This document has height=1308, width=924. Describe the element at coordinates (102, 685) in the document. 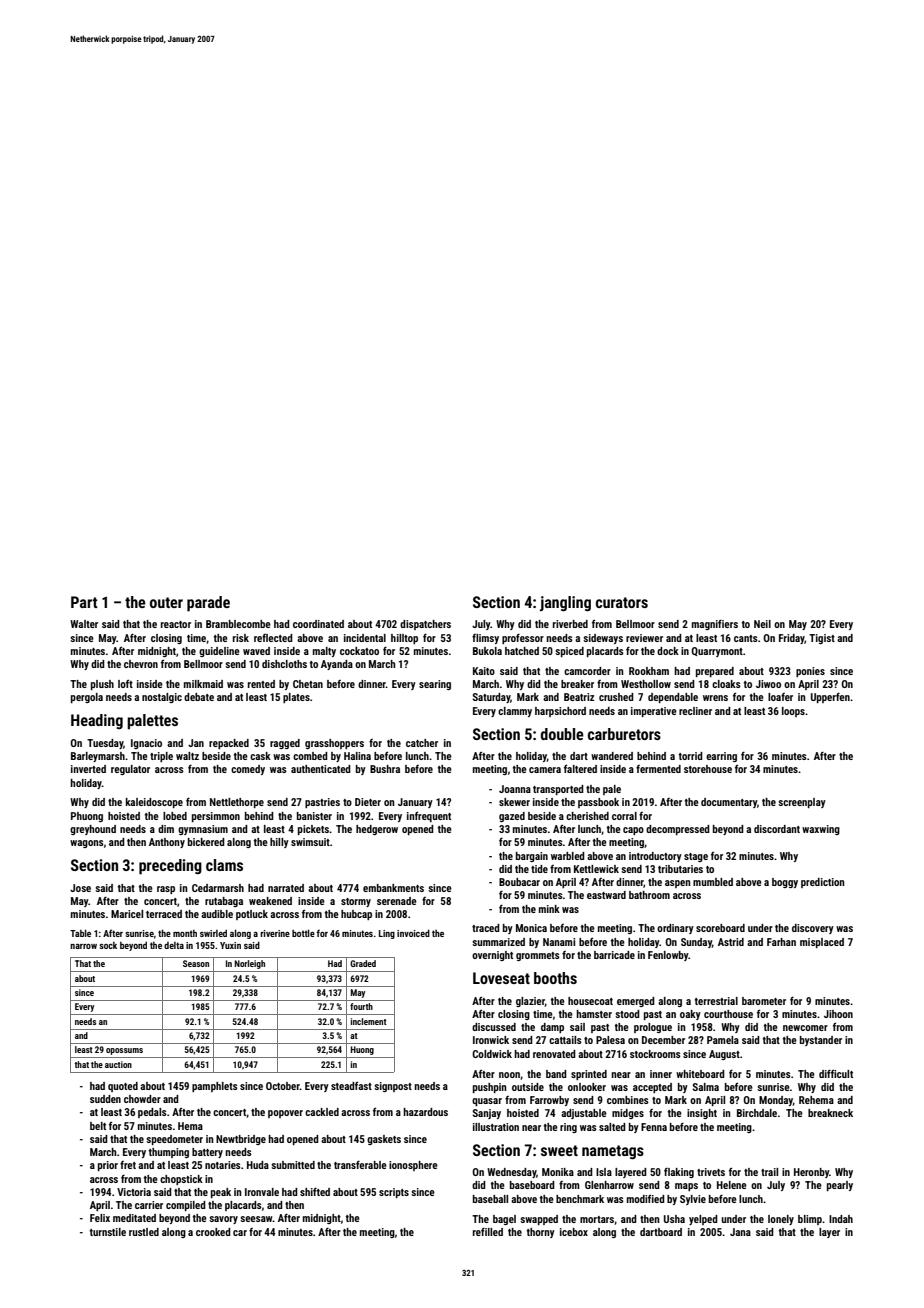

I see `plush` at that location.
